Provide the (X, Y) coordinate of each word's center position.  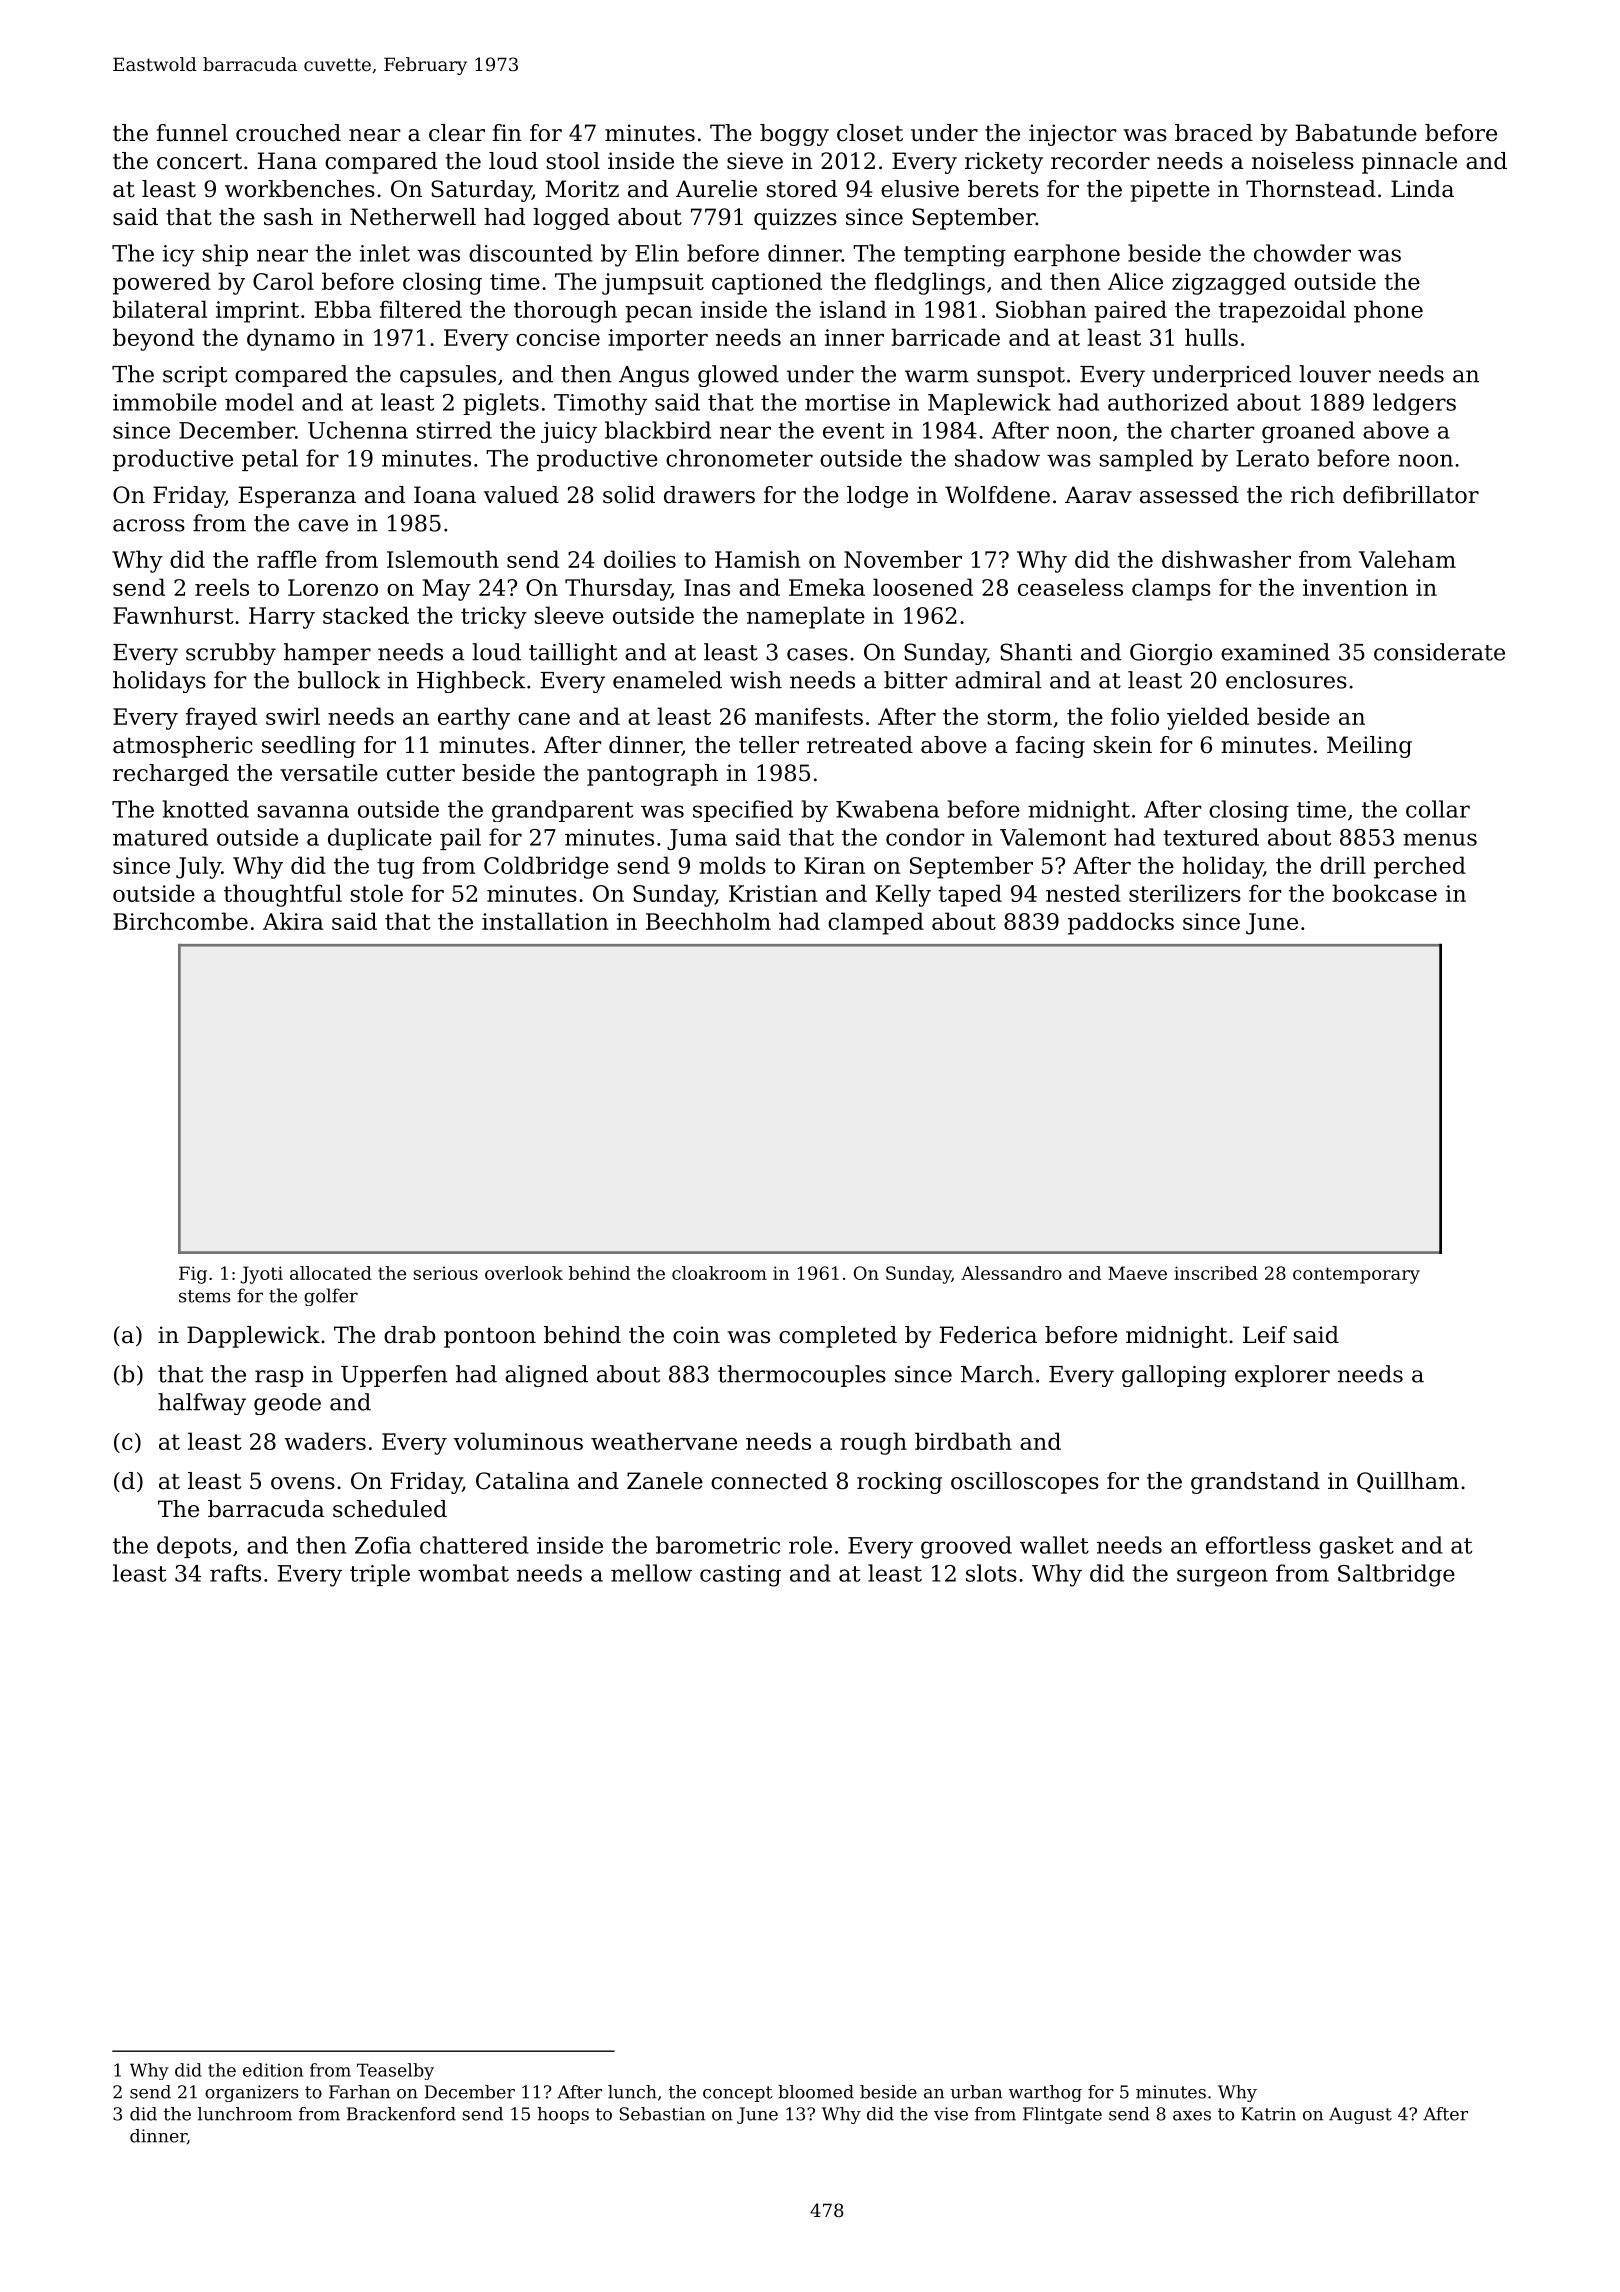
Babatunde (1356, 133)
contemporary (1356, 1275)
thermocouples (802, 1376)
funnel (192, 133)
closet (870, 133)
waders (325, 1441)
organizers (252, 2093)
